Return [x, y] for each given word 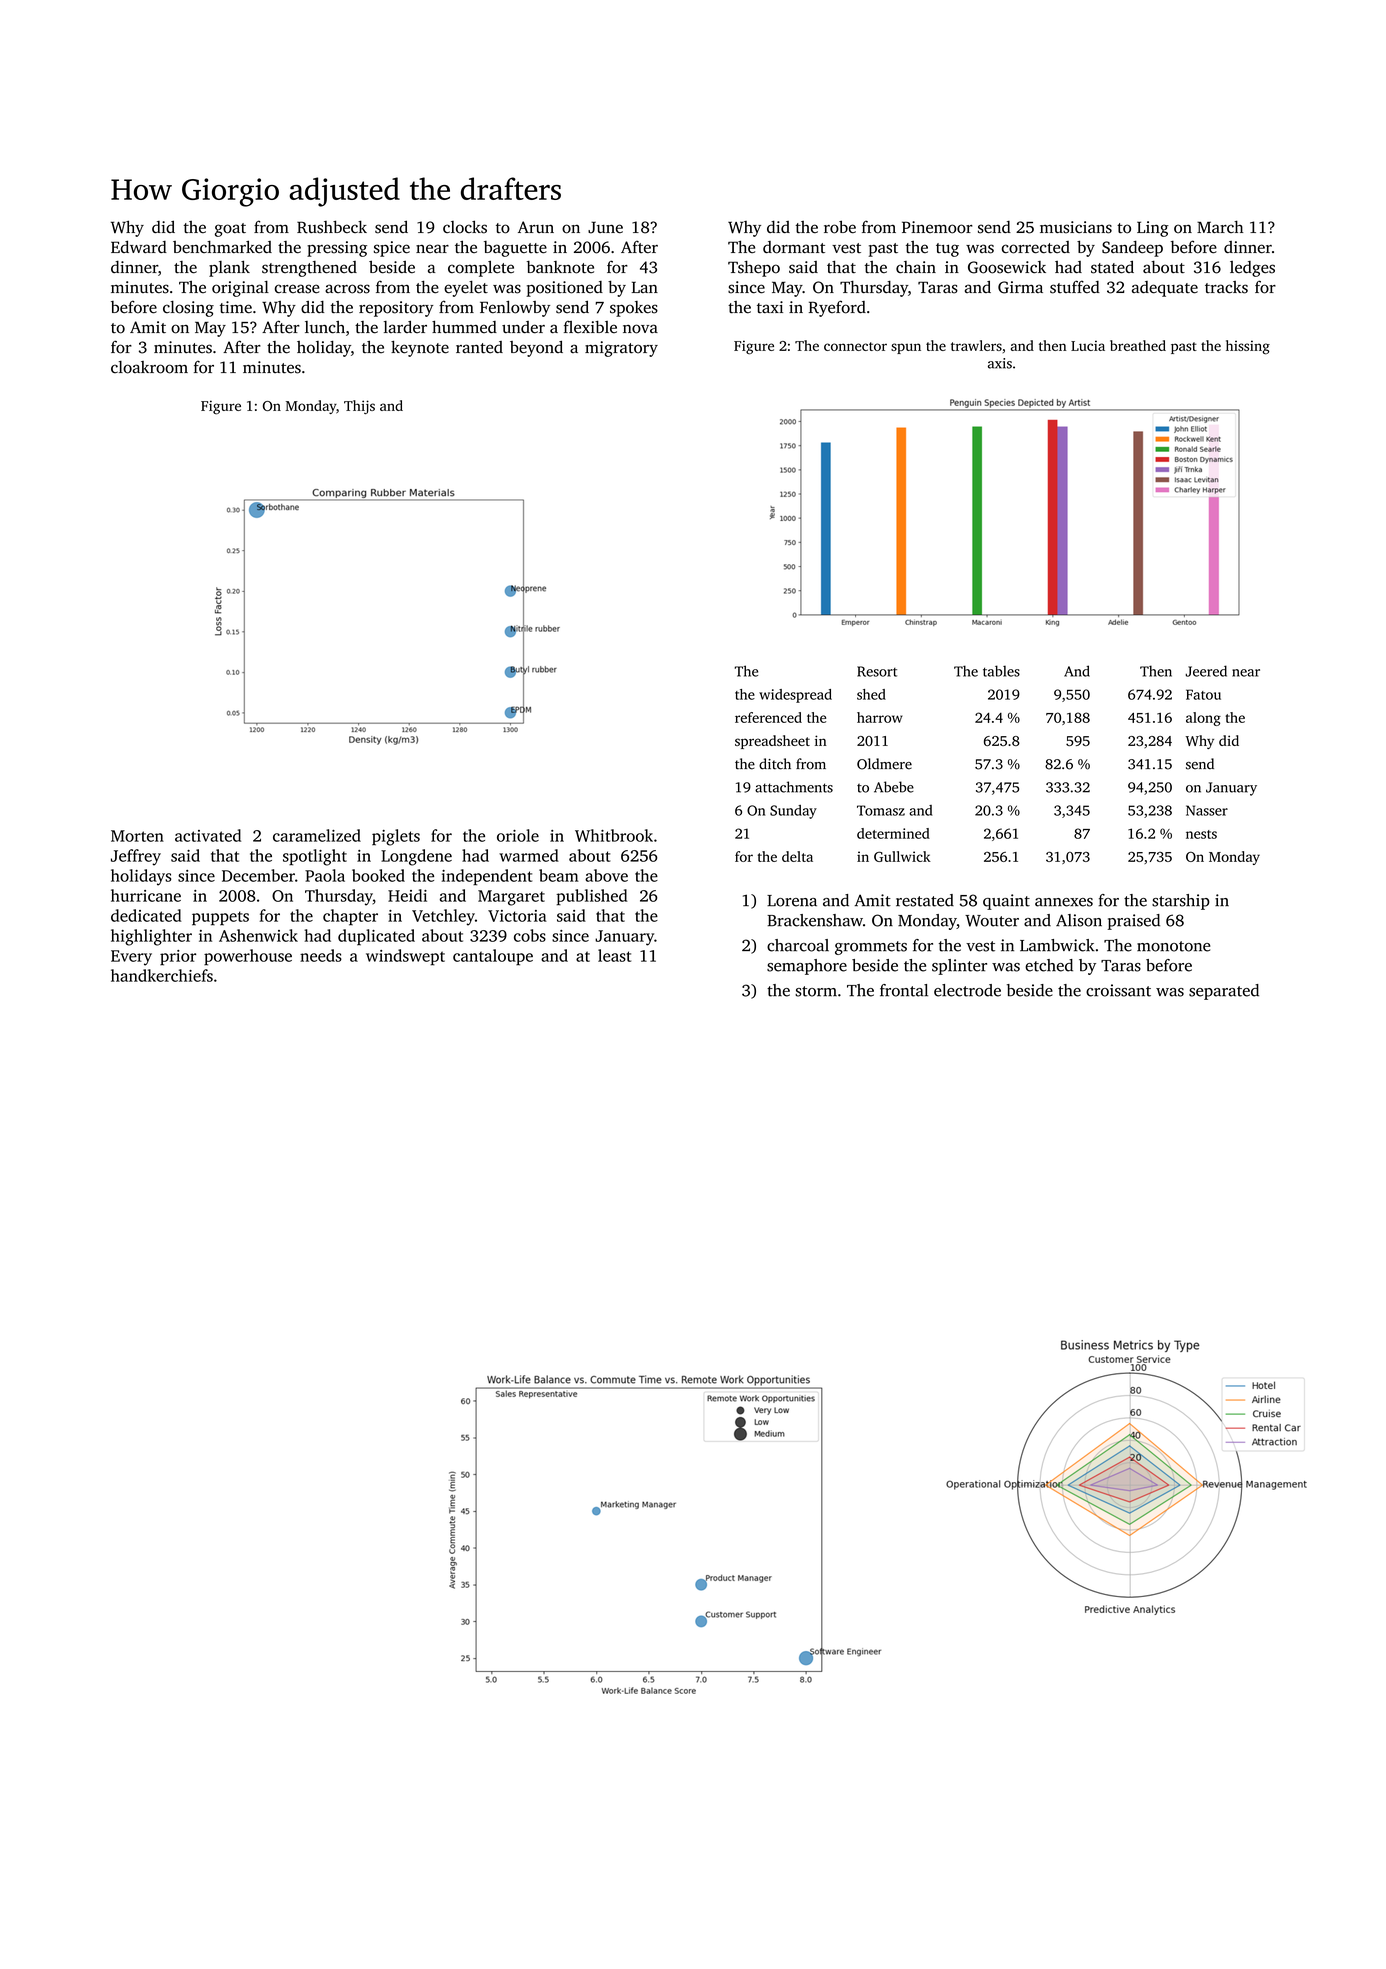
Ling [1153, 229]
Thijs [359, 407]
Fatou [1203, 694]
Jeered [1206, 671]
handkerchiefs [162, 975]
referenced [768, 717]
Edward [139, 246]
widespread [795, 696]
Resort [877, 671]
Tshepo [754, 269]
